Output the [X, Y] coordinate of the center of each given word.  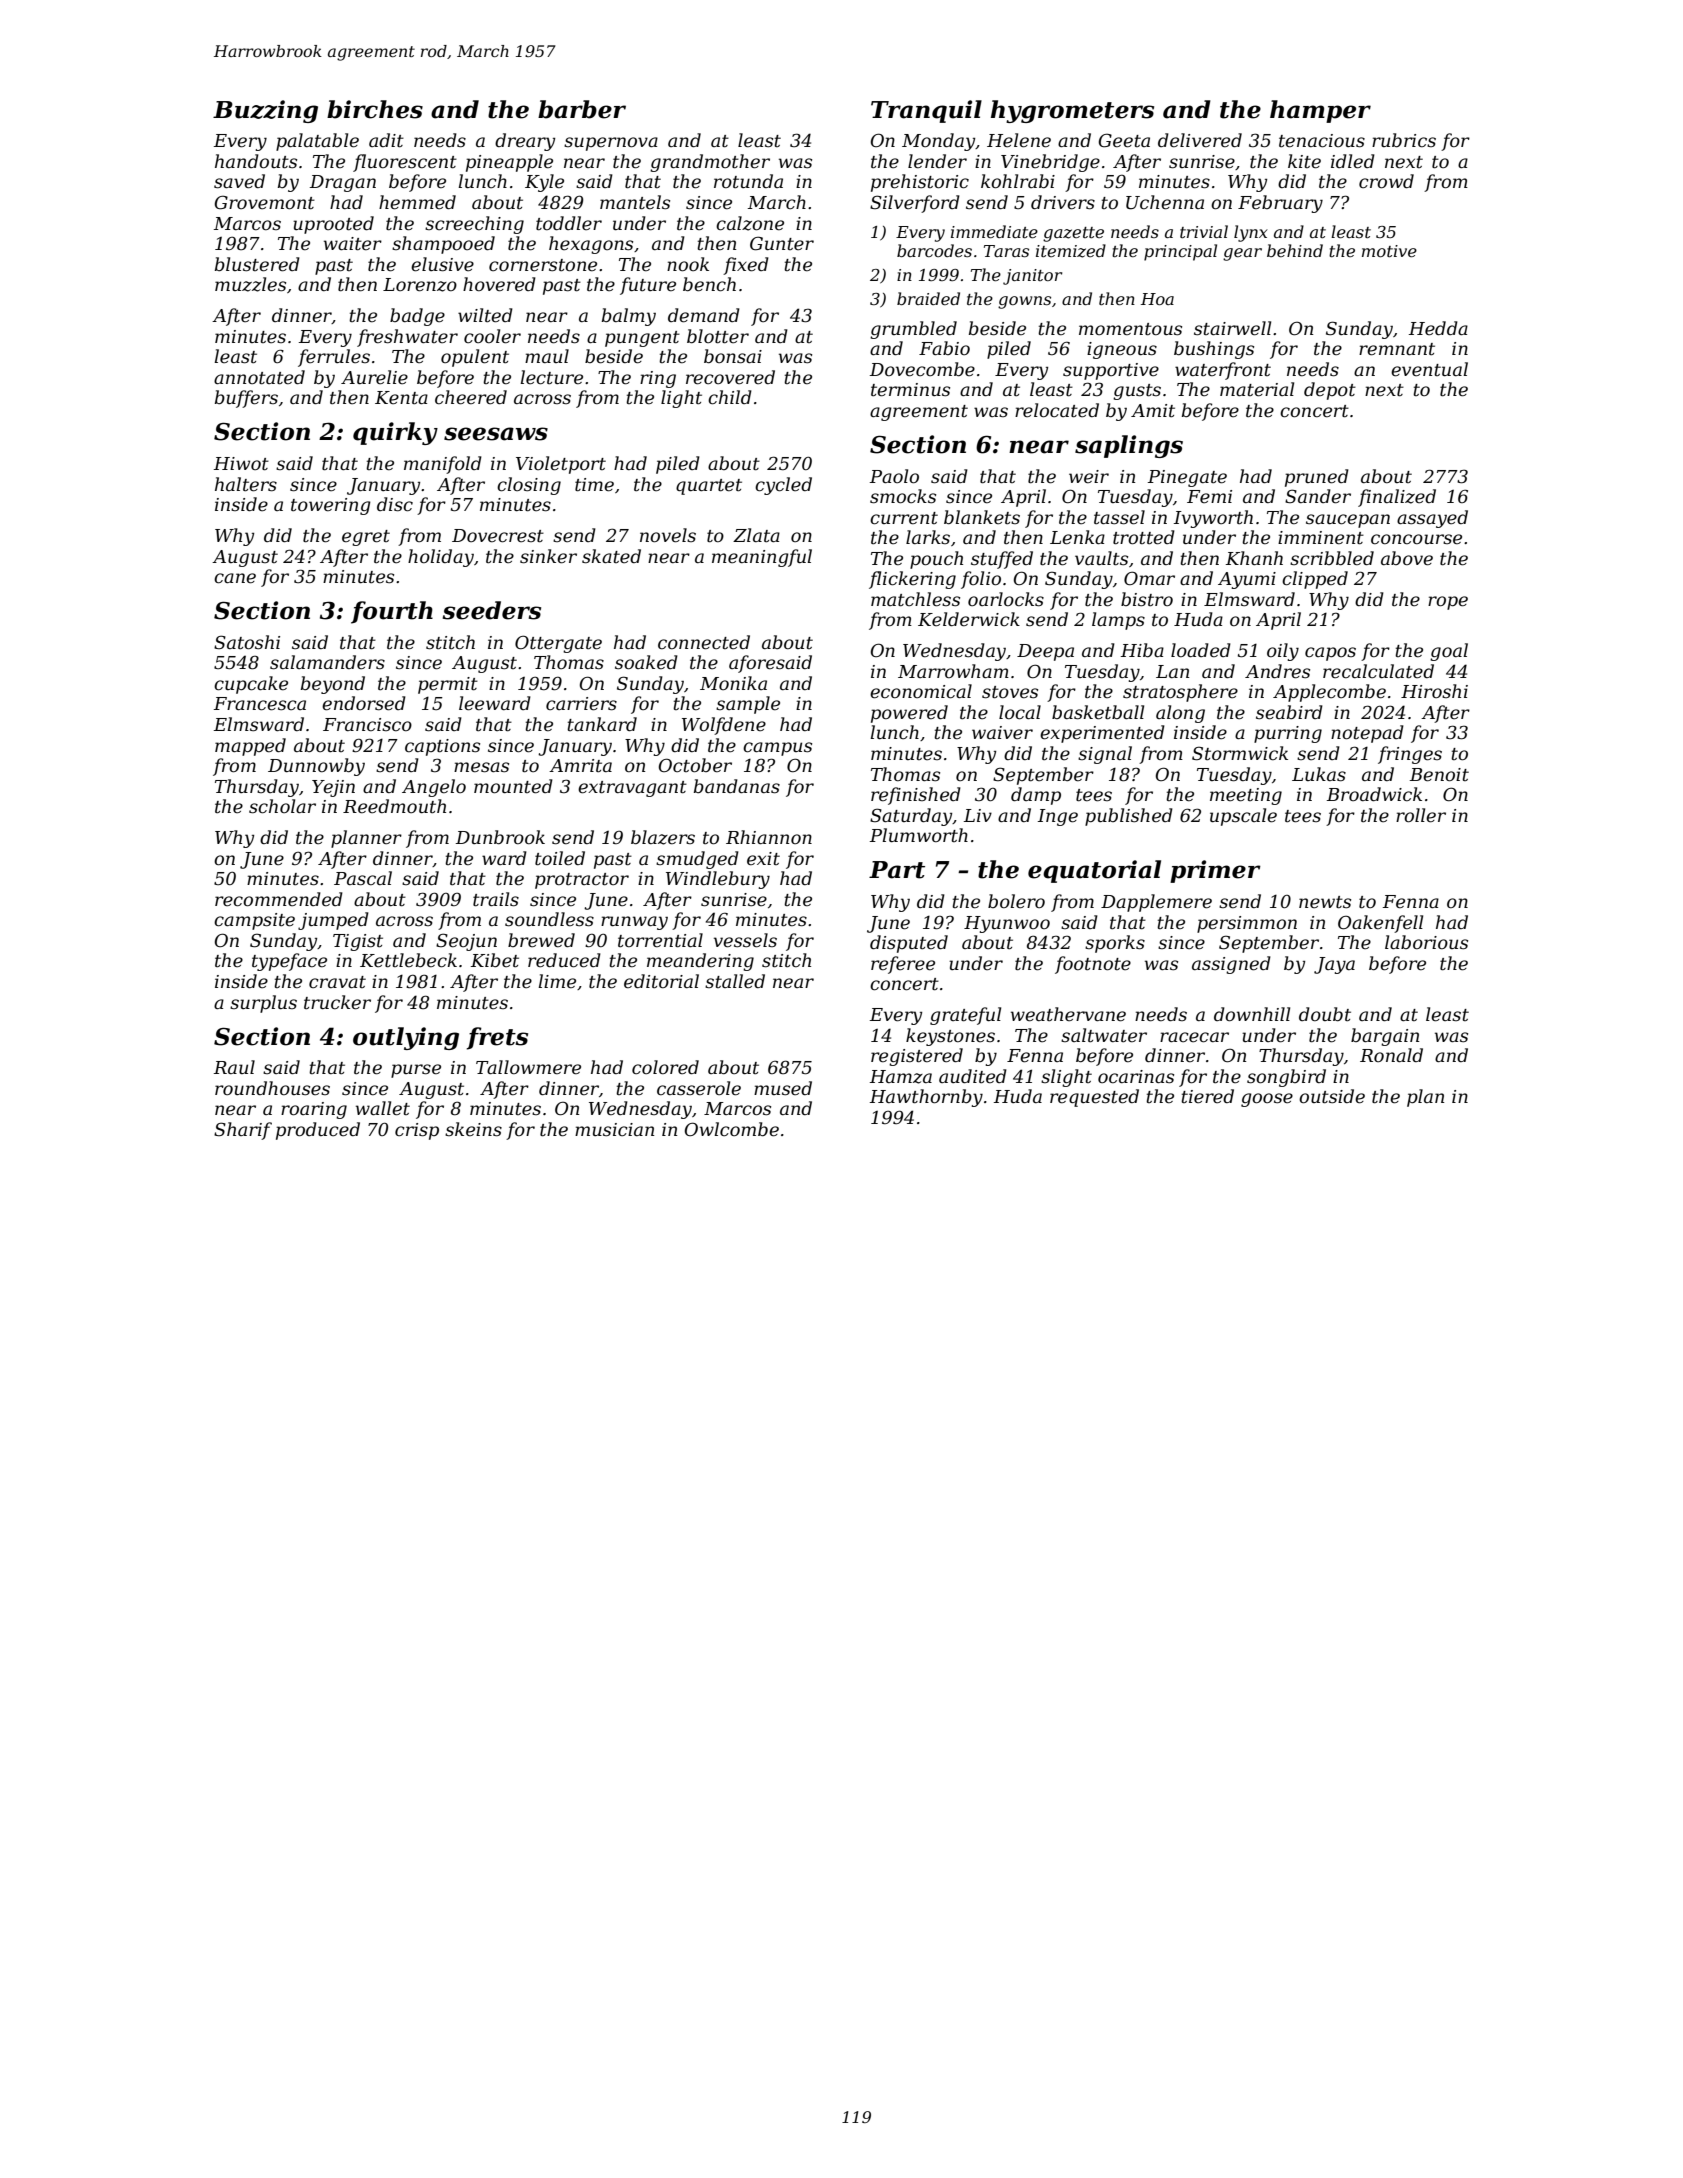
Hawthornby [926, 1098]
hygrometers [1072, 111]
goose [1267, 1100]
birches [375, 109]
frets [497, 1038]
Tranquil [926, 111]
